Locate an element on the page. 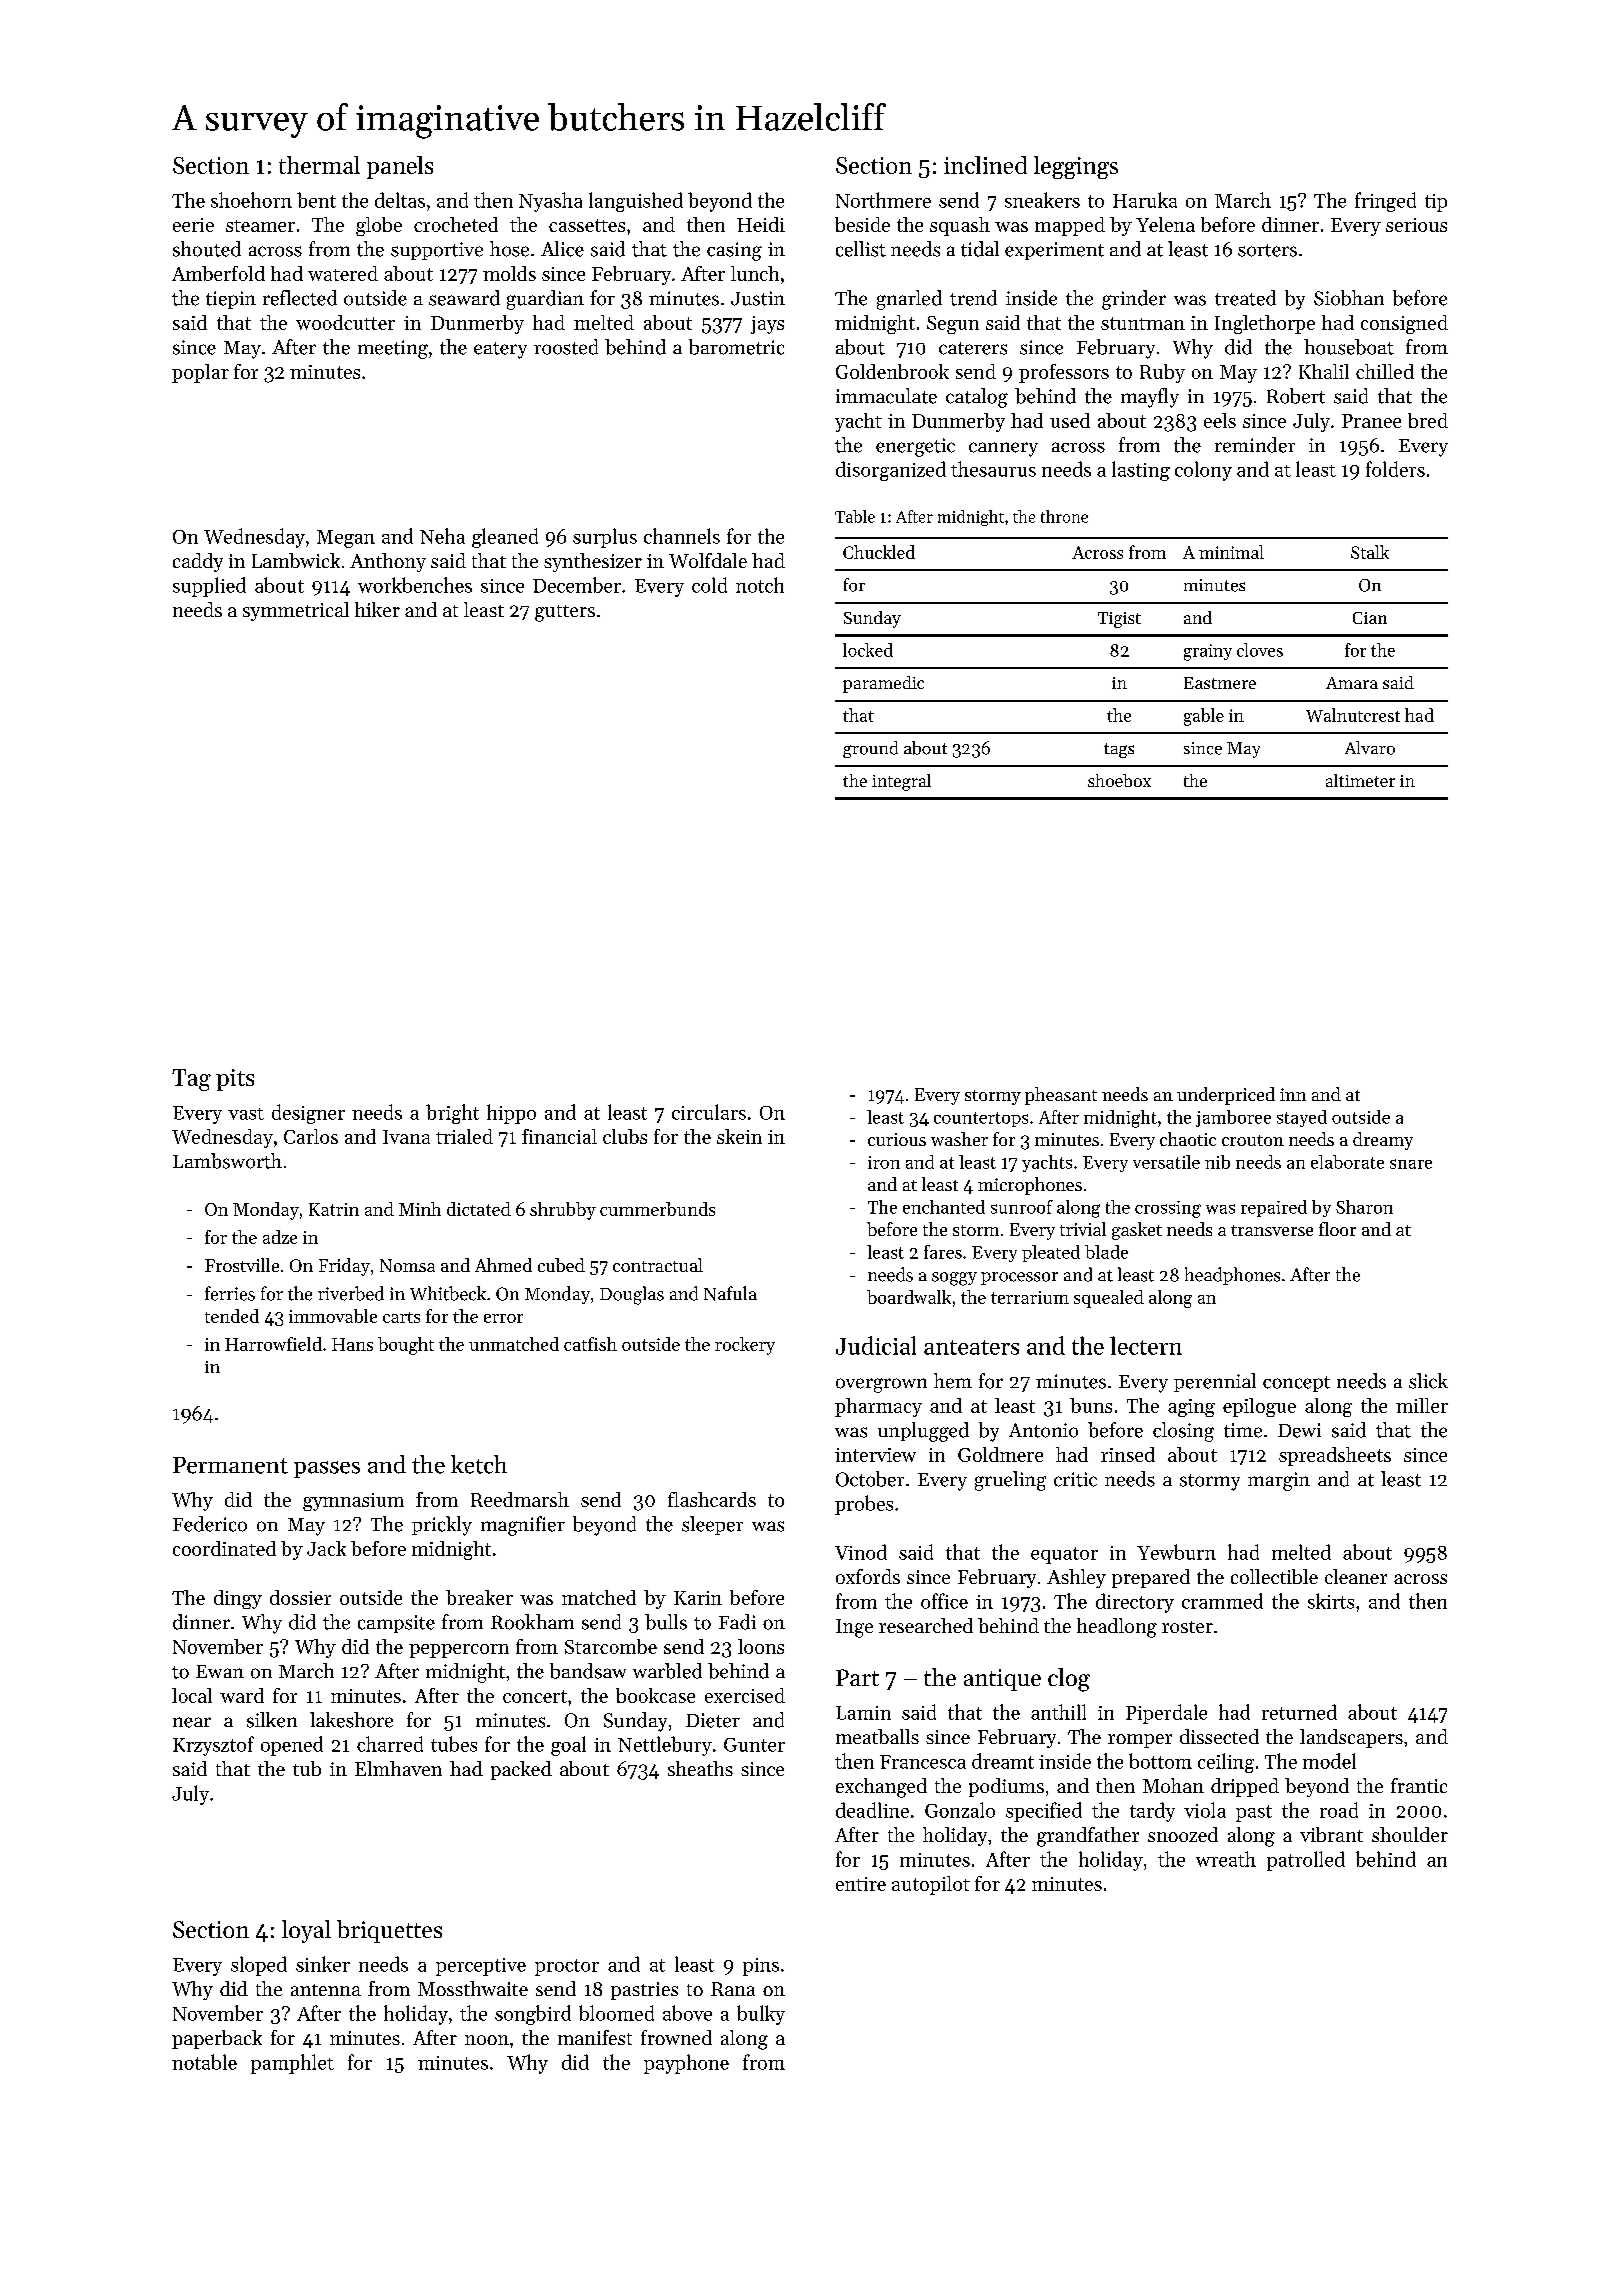 Image resolution: width=1620 pixels, height=2292 pixels. eatery is located at coordinates (500, 350).
